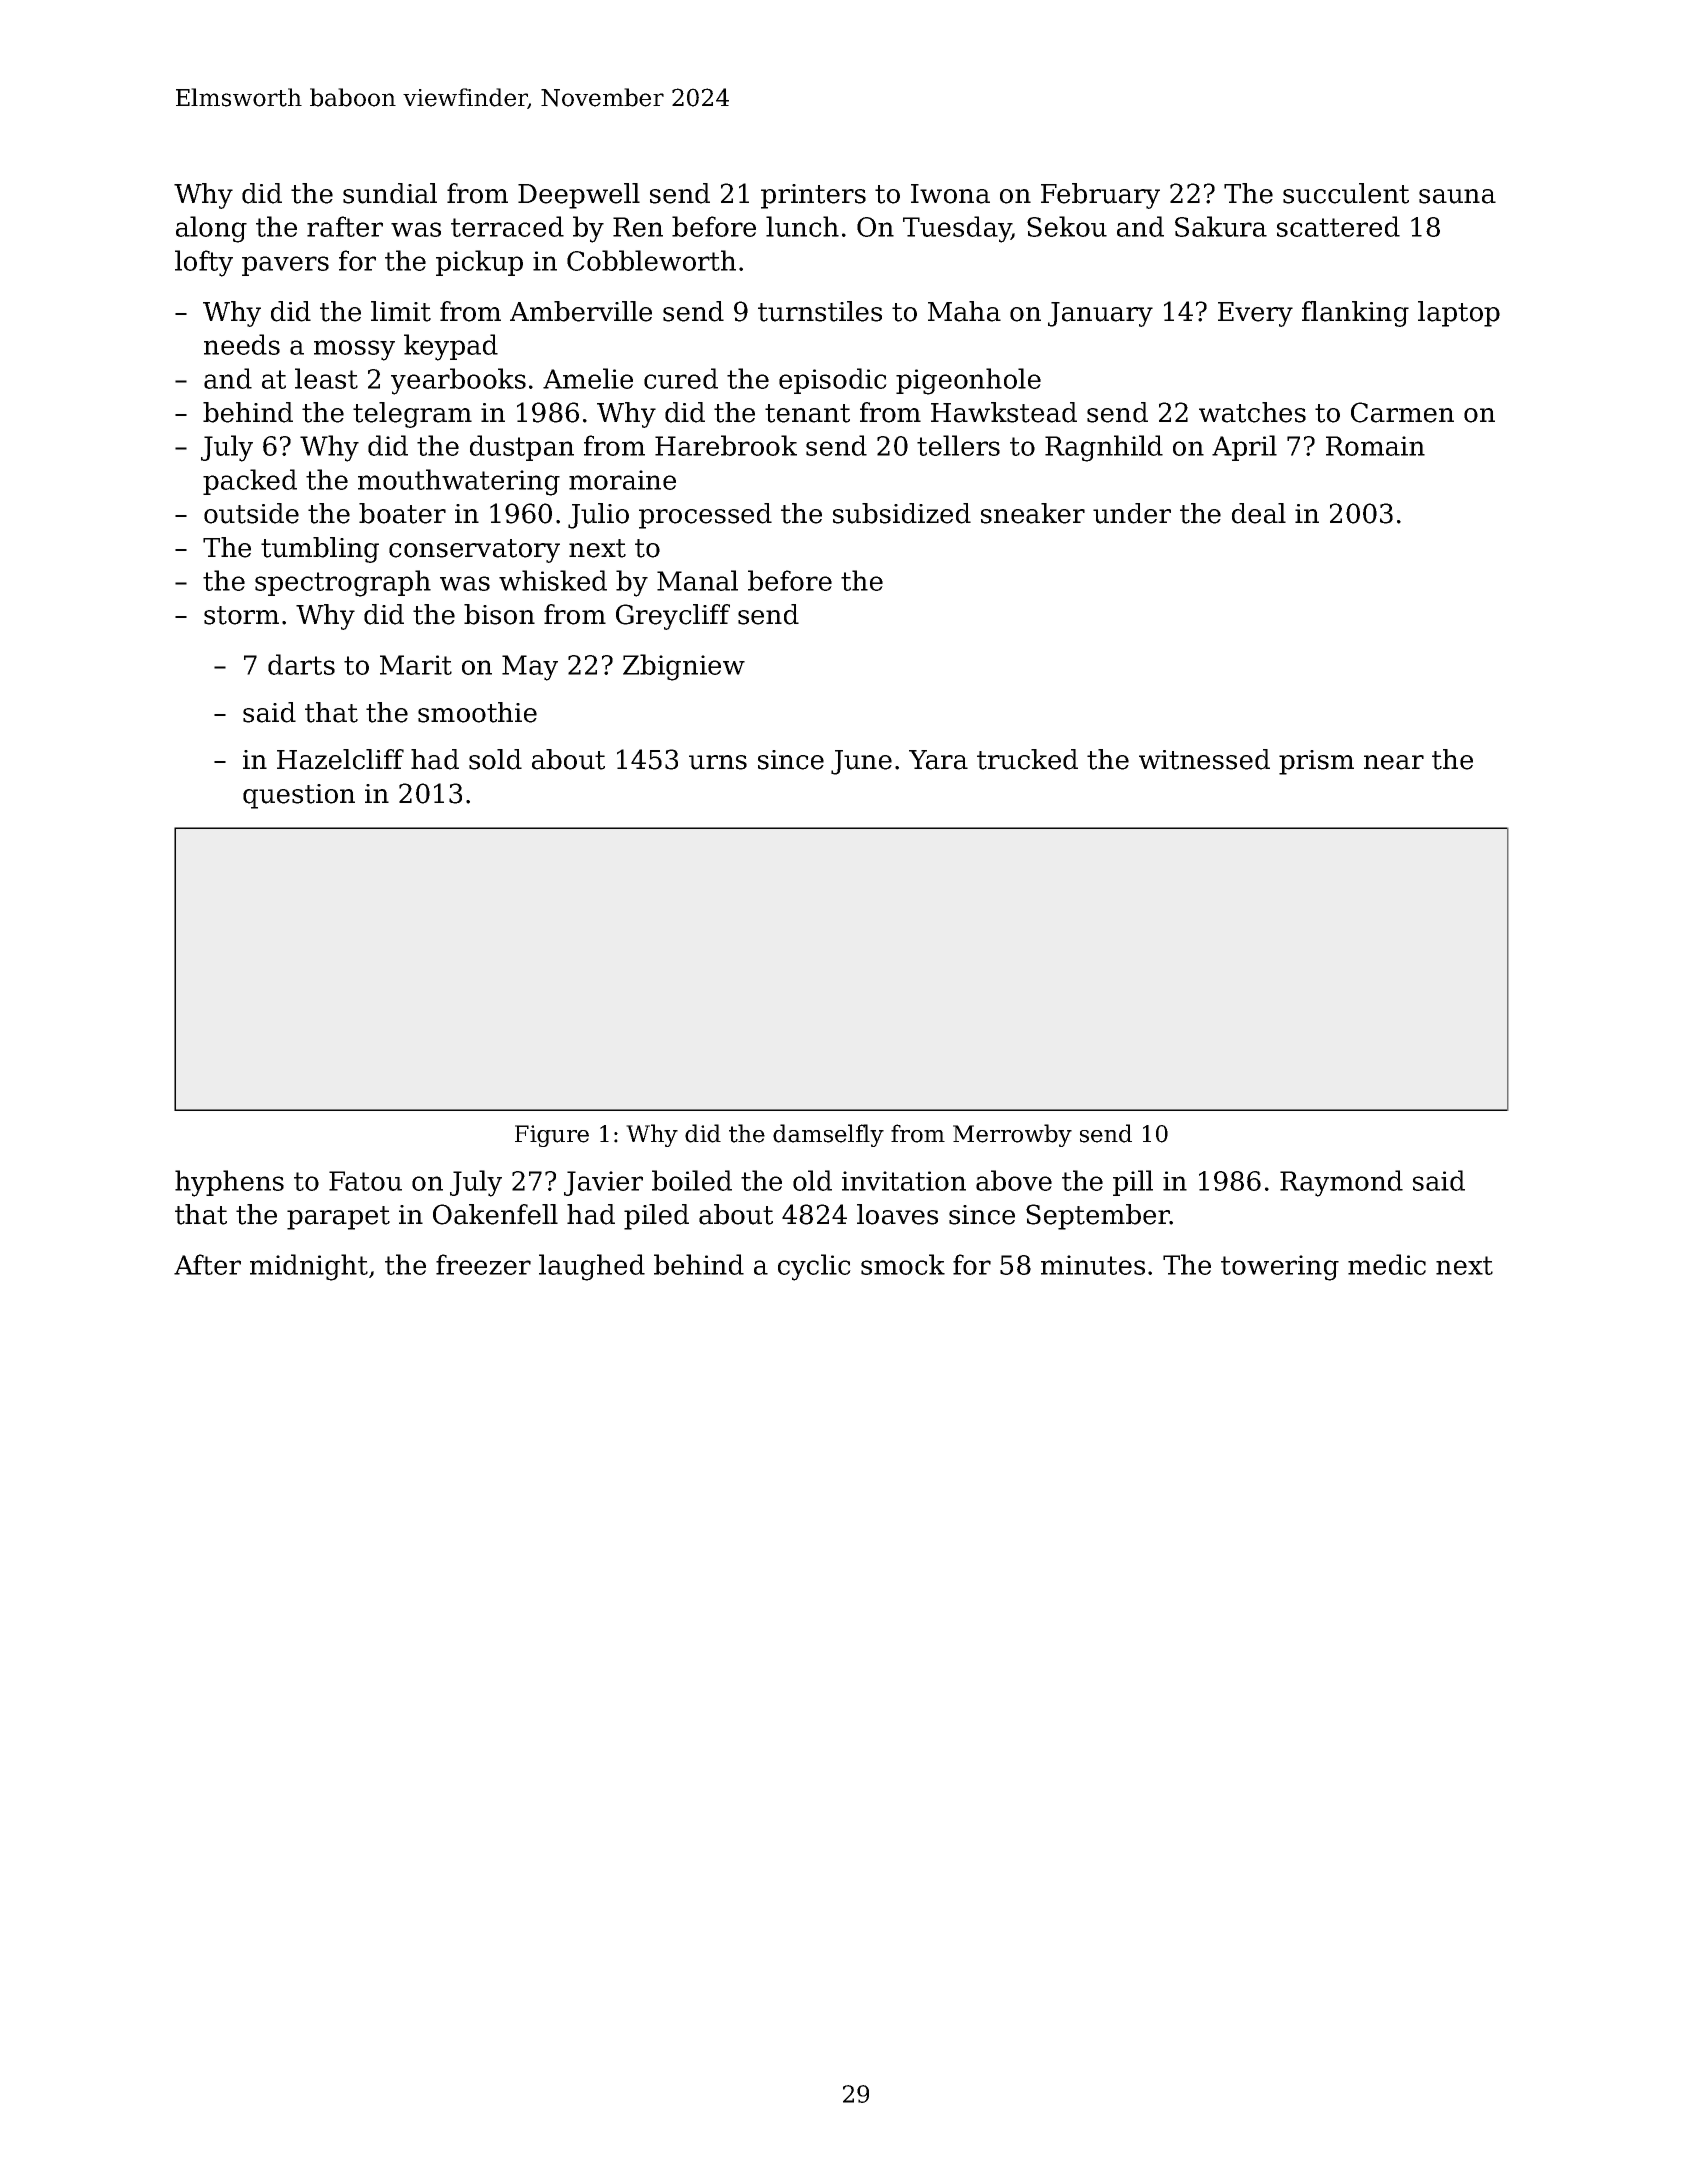 This screenshot has width=1683, height=2178. Describe the element at coordinates (1457, 196) in the screenshot. I see `sauna` at that location.
